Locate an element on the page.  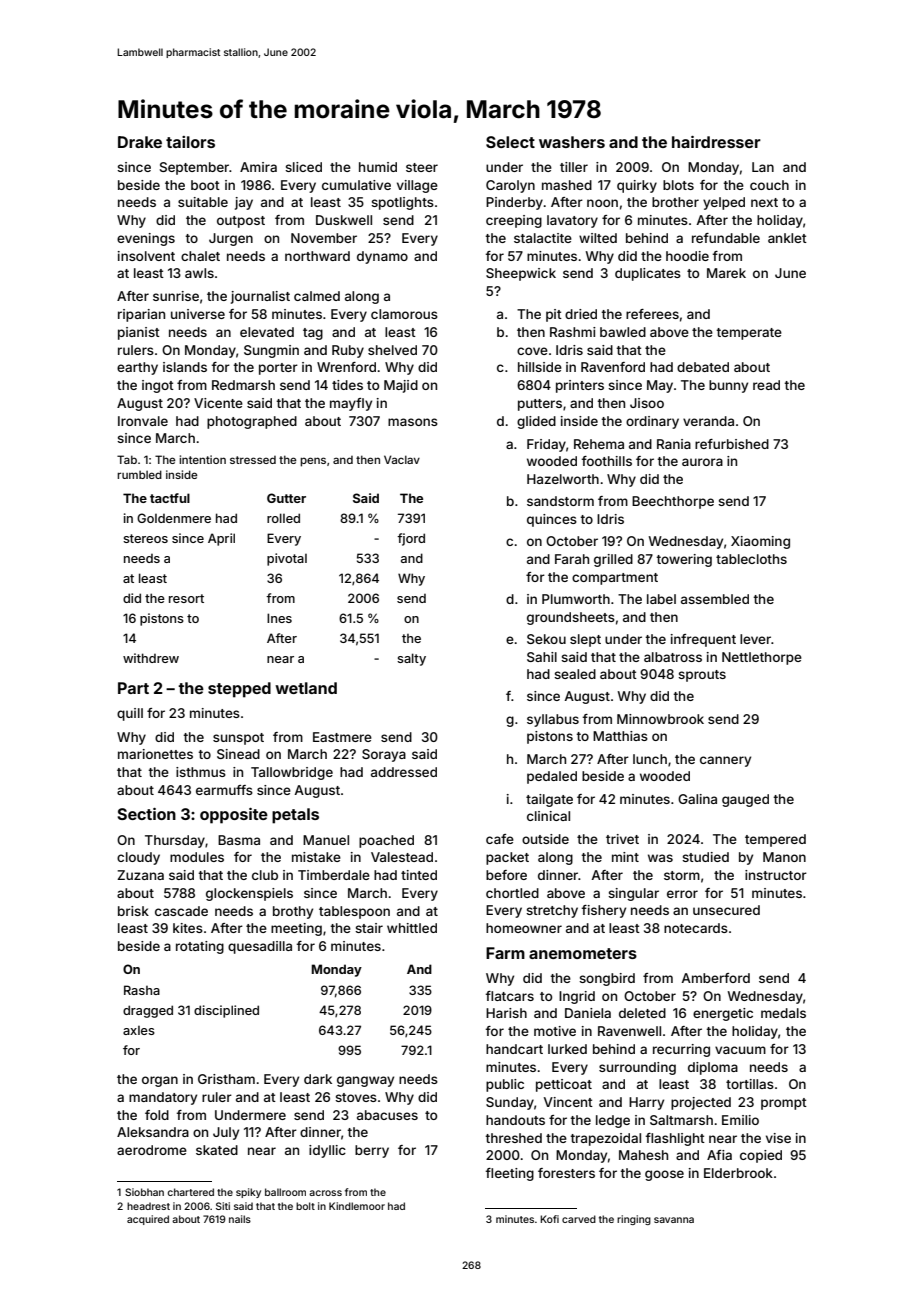
Carolyn is located at coordinates (510, 186).
